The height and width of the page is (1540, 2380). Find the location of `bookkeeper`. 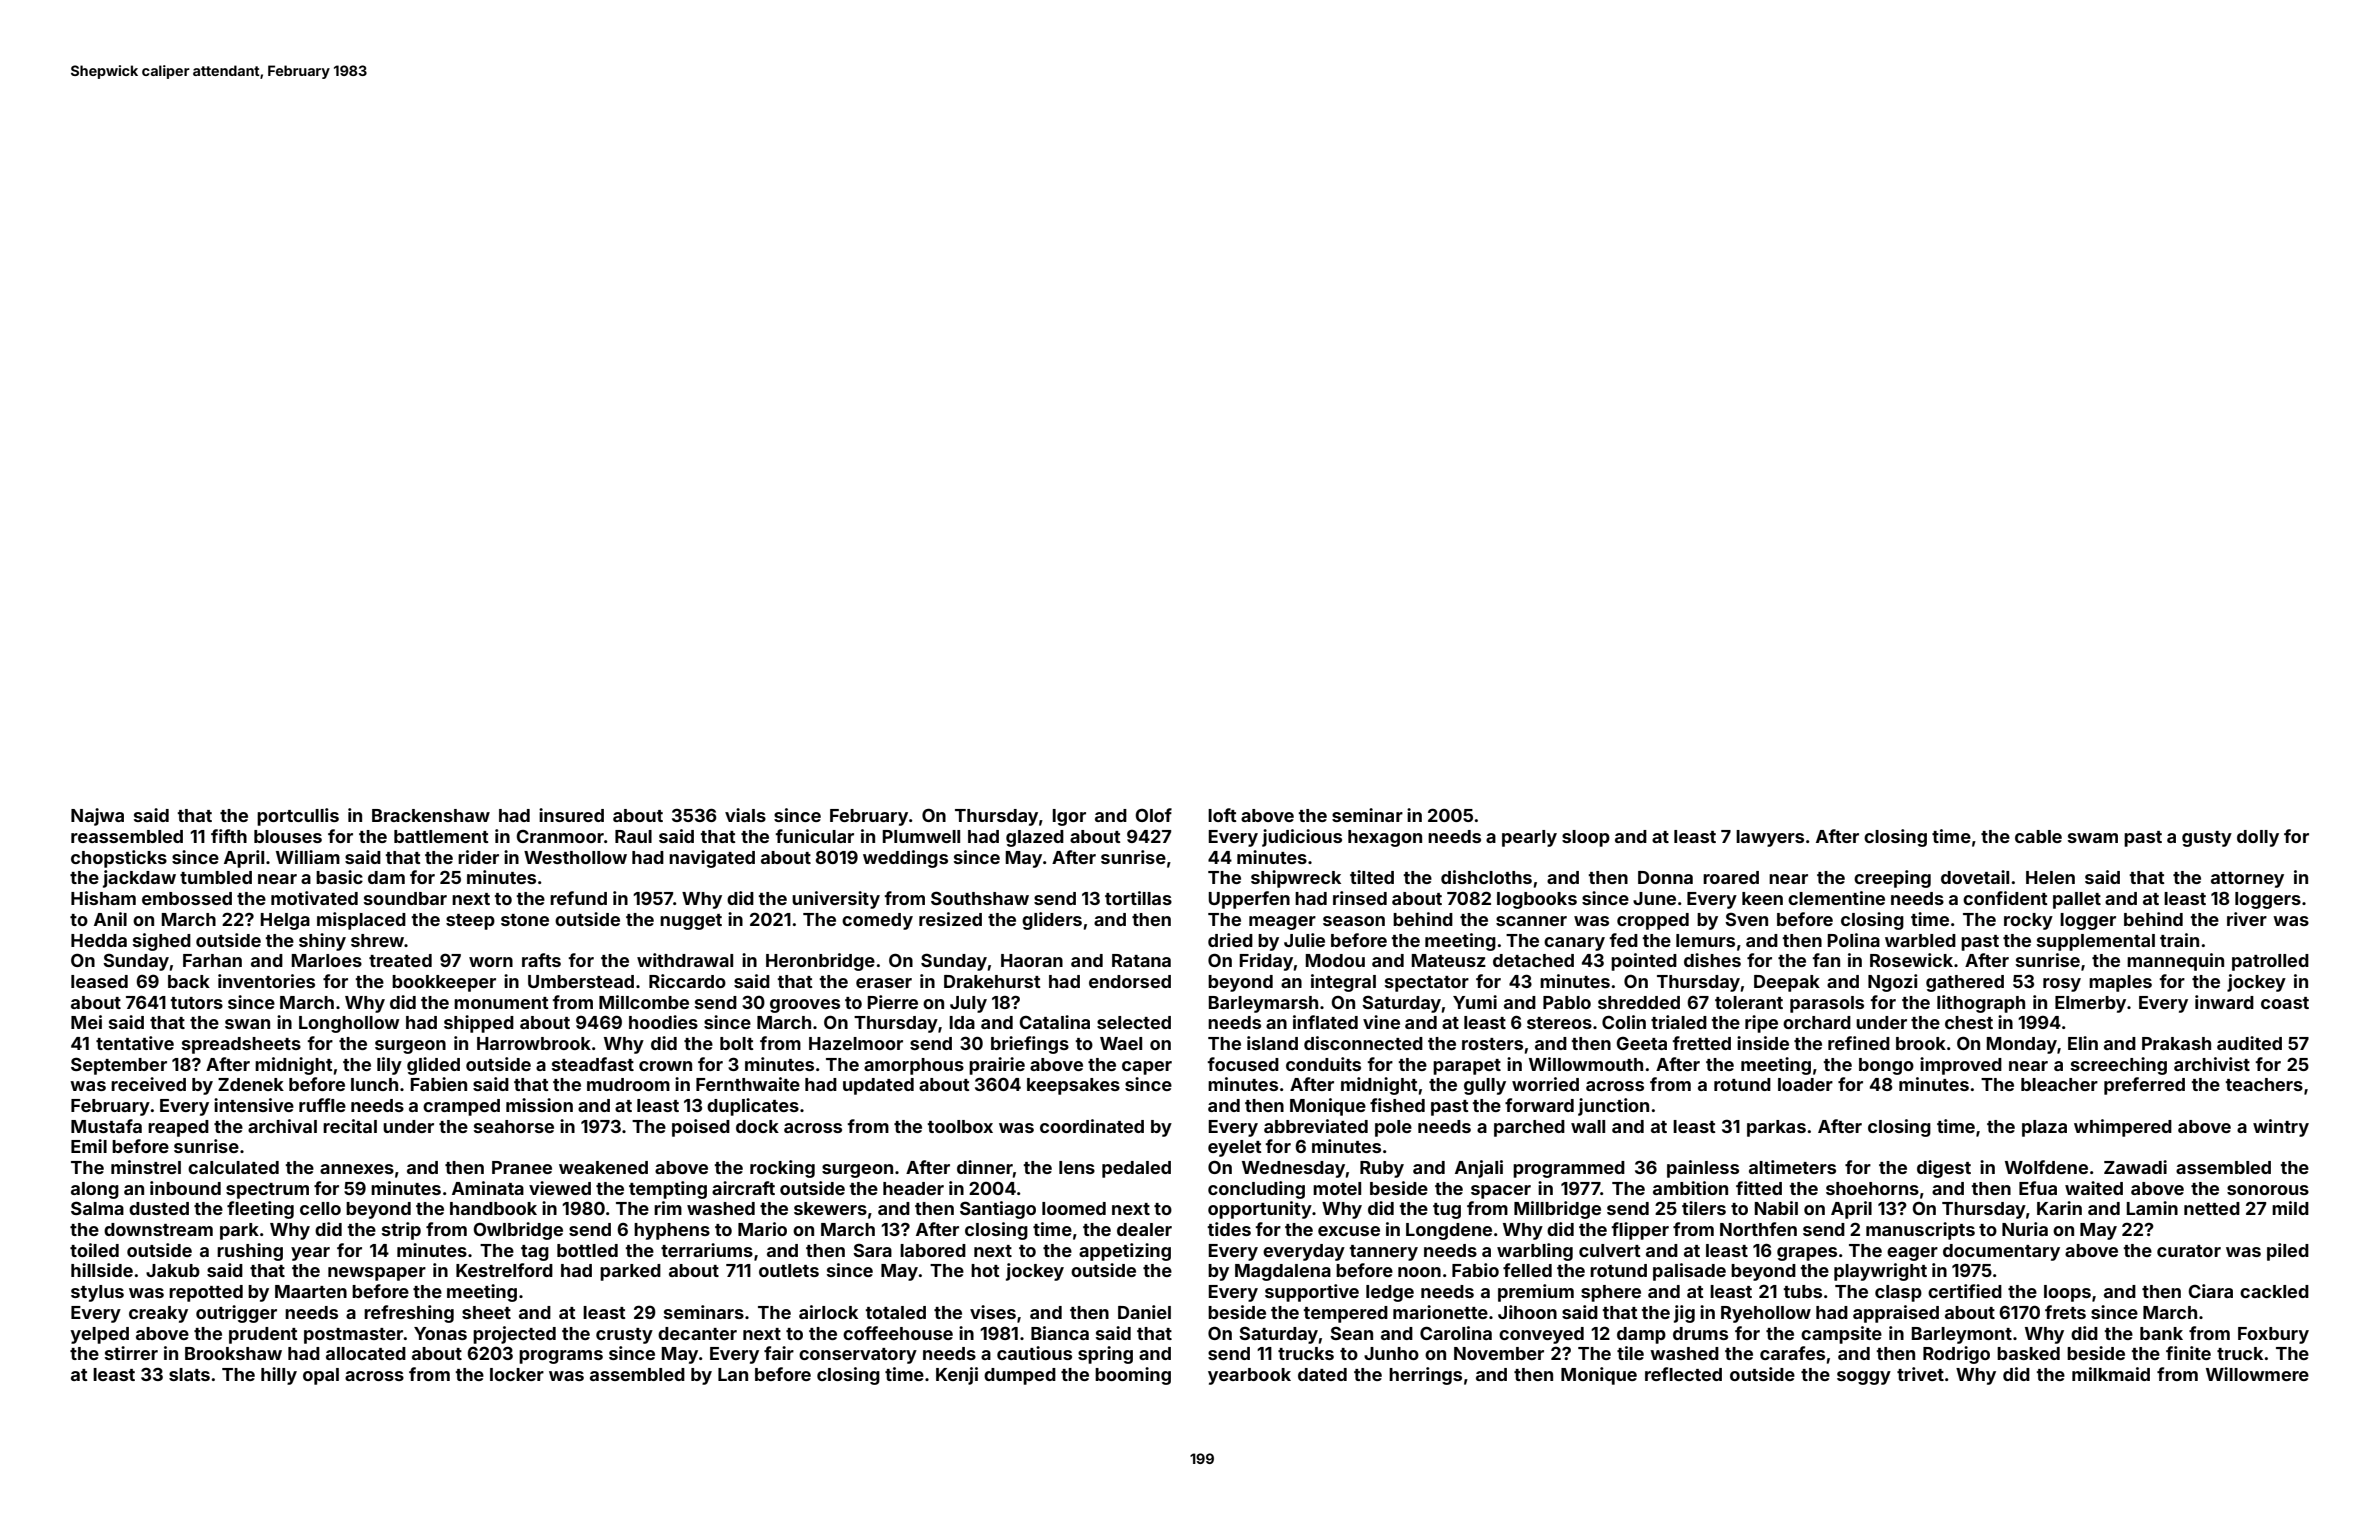

bookkeeper is located at coordinates (444, 983).
